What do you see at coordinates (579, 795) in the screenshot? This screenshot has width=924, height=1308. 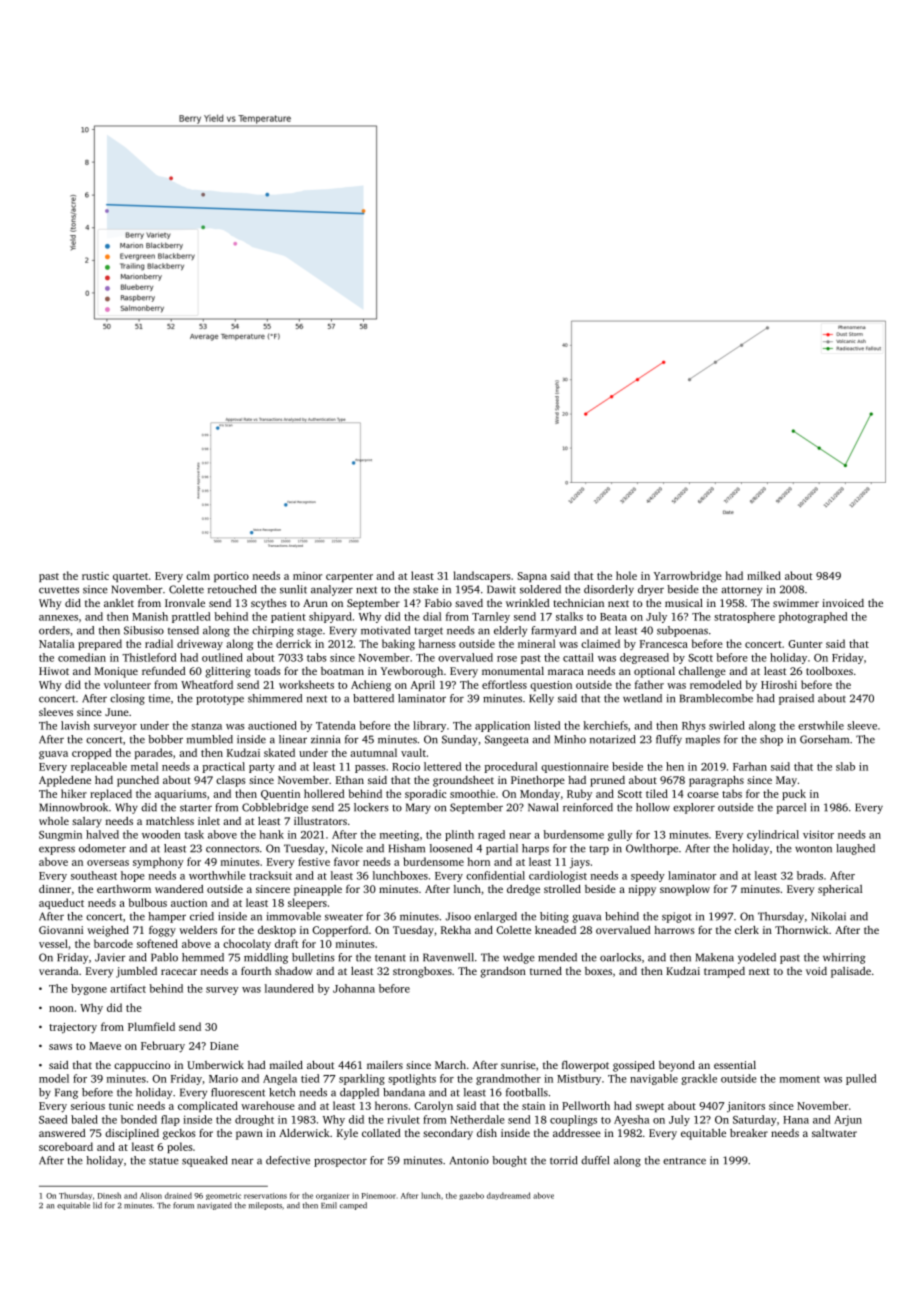 I see `Ruby` at bounding box center [579, 795].
